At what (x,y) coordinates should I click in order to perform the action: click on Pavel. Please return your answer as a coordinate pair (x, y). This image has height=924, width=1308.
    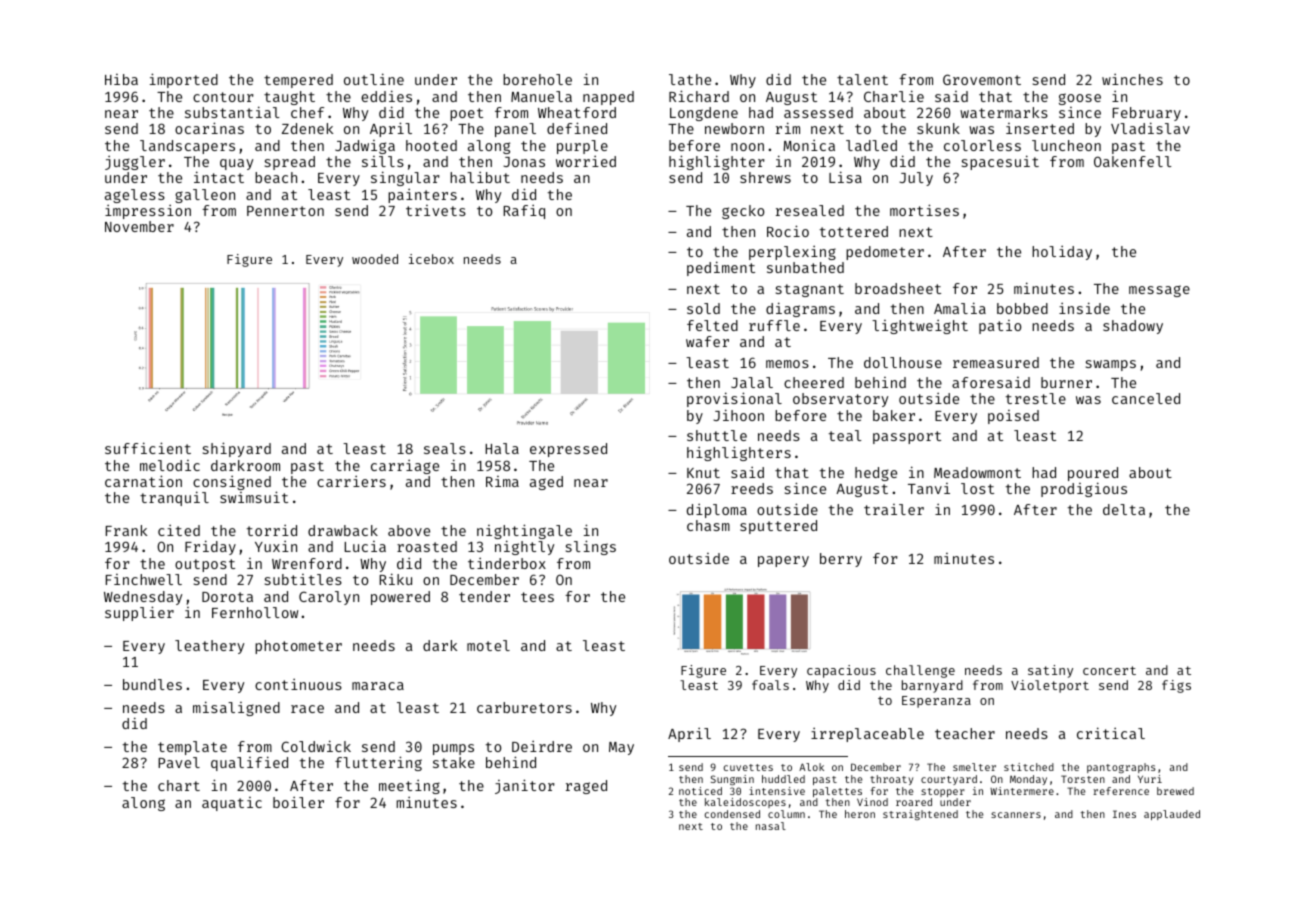
    Looking at the image, I should click on (179, 762).
